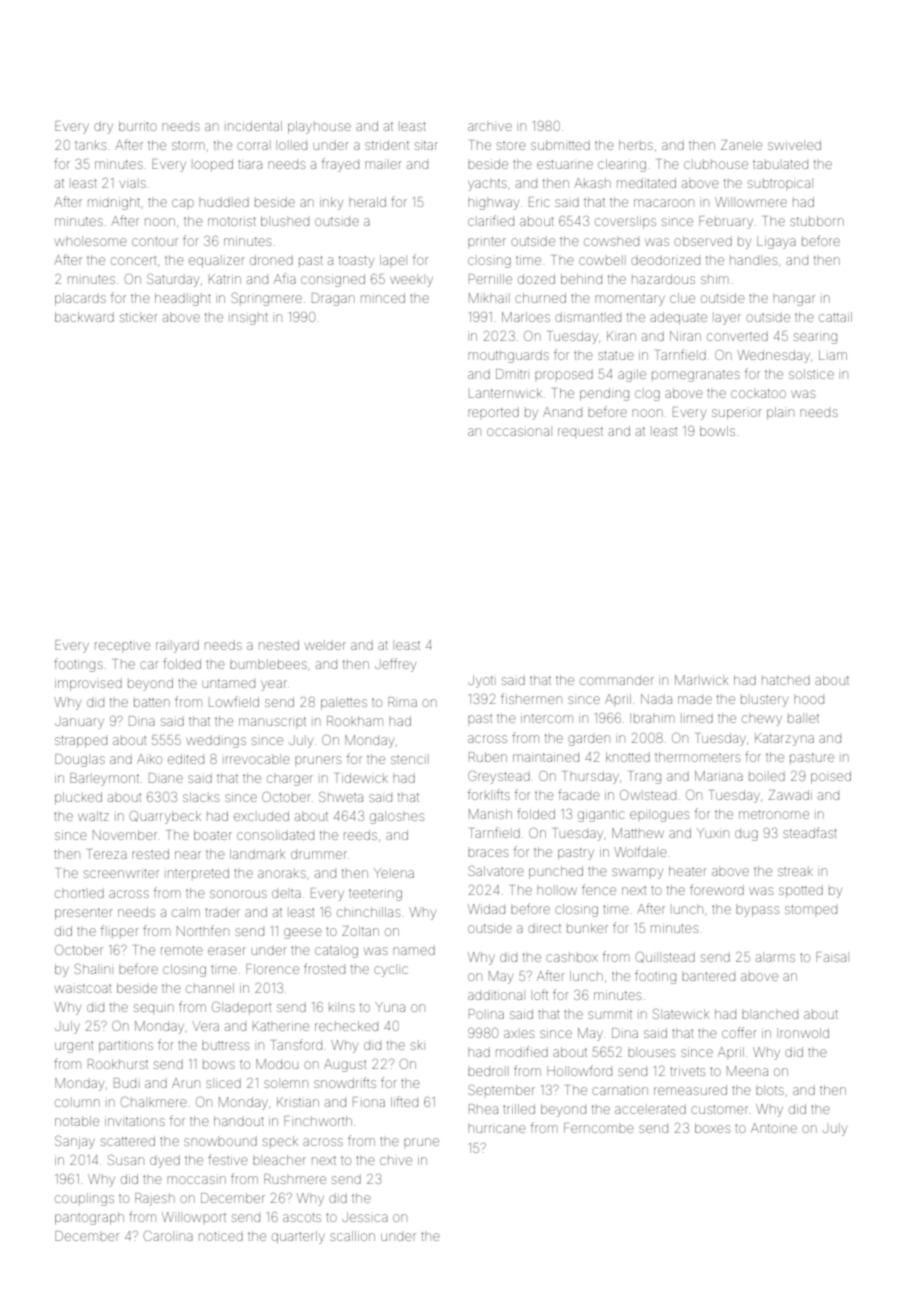 The width and height of the image is (908, 1316). Describe the element at coordinates (352, 1236) in the image. I see `scallion` at that location.
